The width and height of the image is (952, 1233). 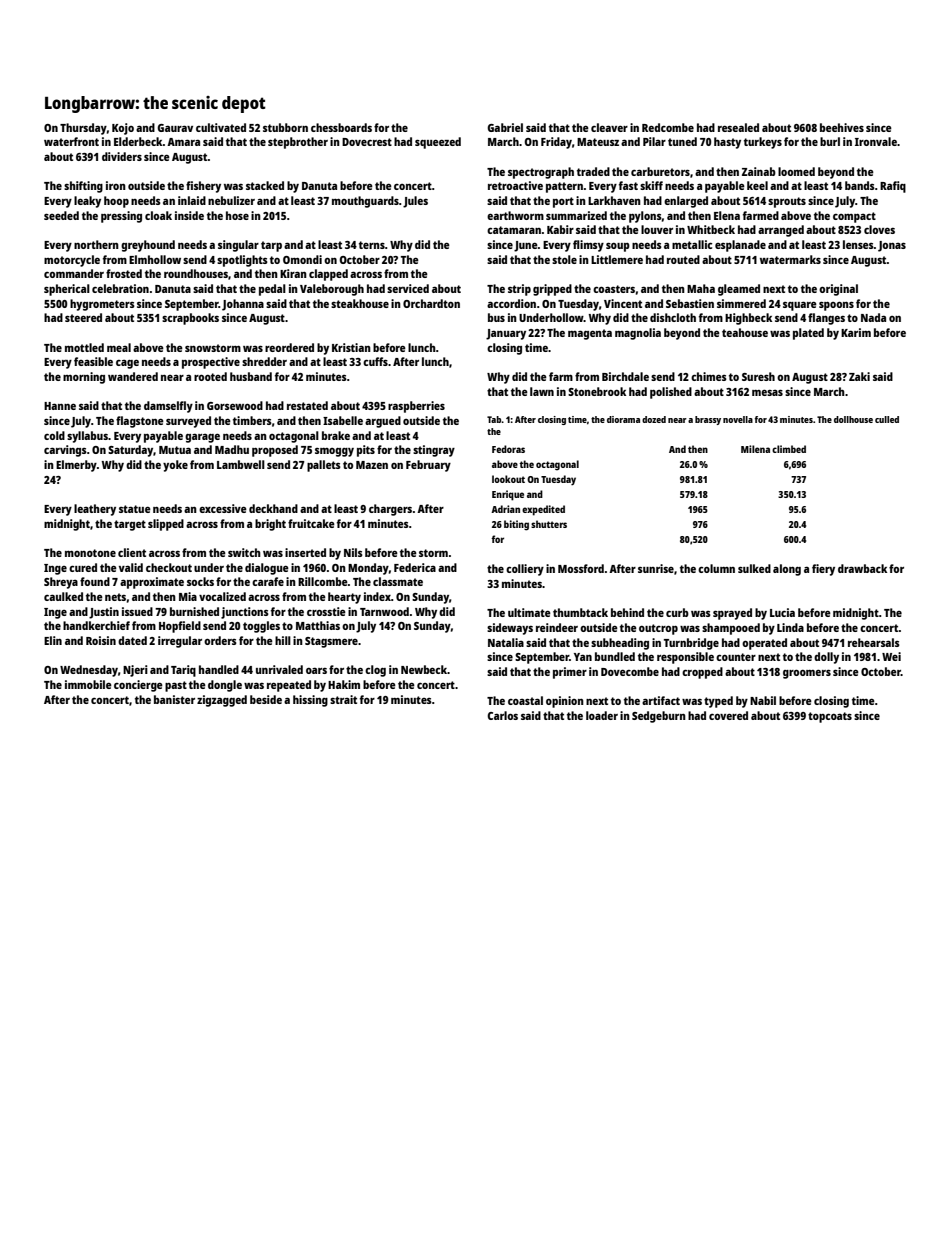 What do you see at coordinates (88, 684) in the image?
I see `immobile` at bounding box center [88, 684].
